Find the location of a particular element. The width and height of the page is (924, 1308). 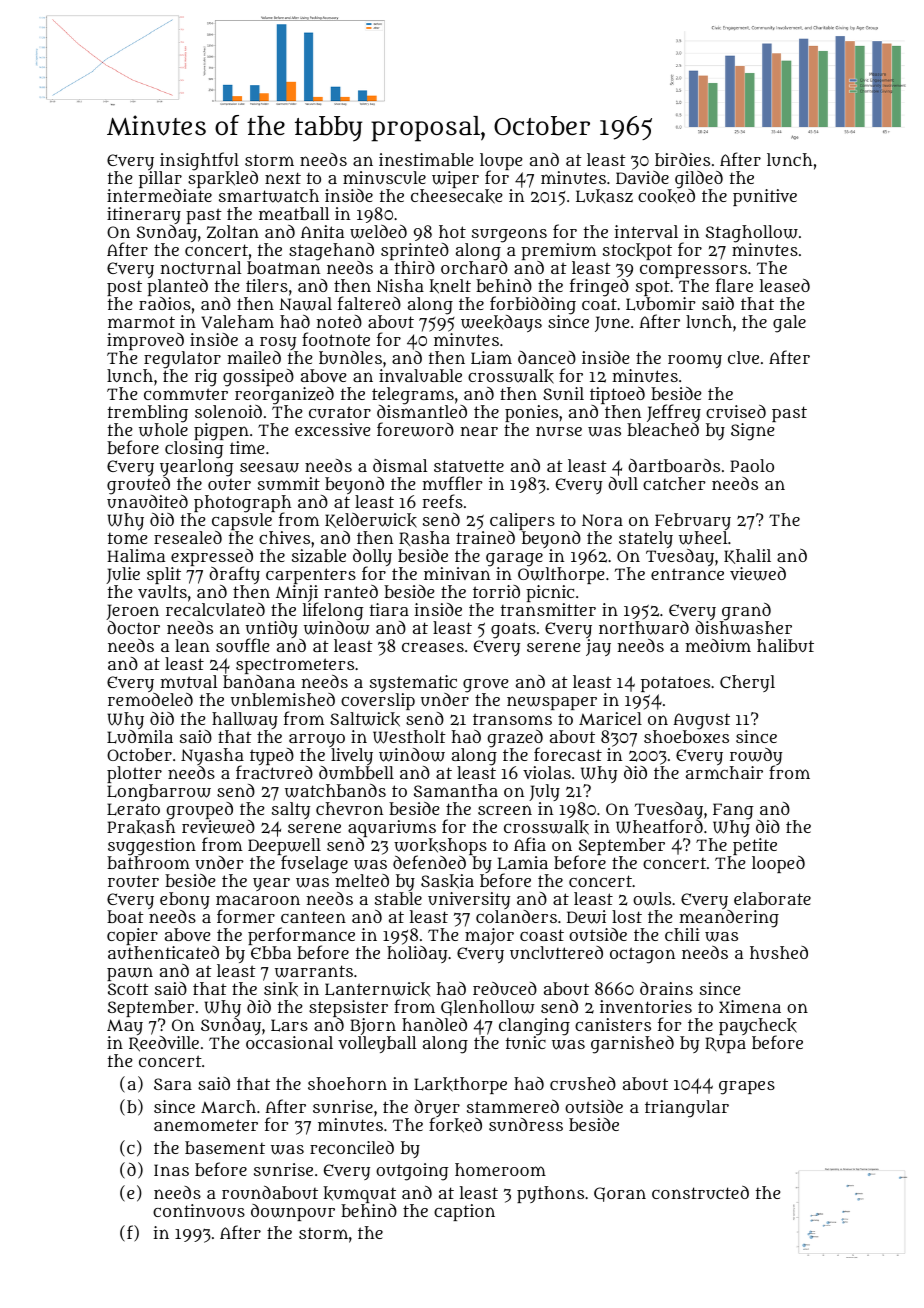

homeroom is located at coordinates (500, 1169).
